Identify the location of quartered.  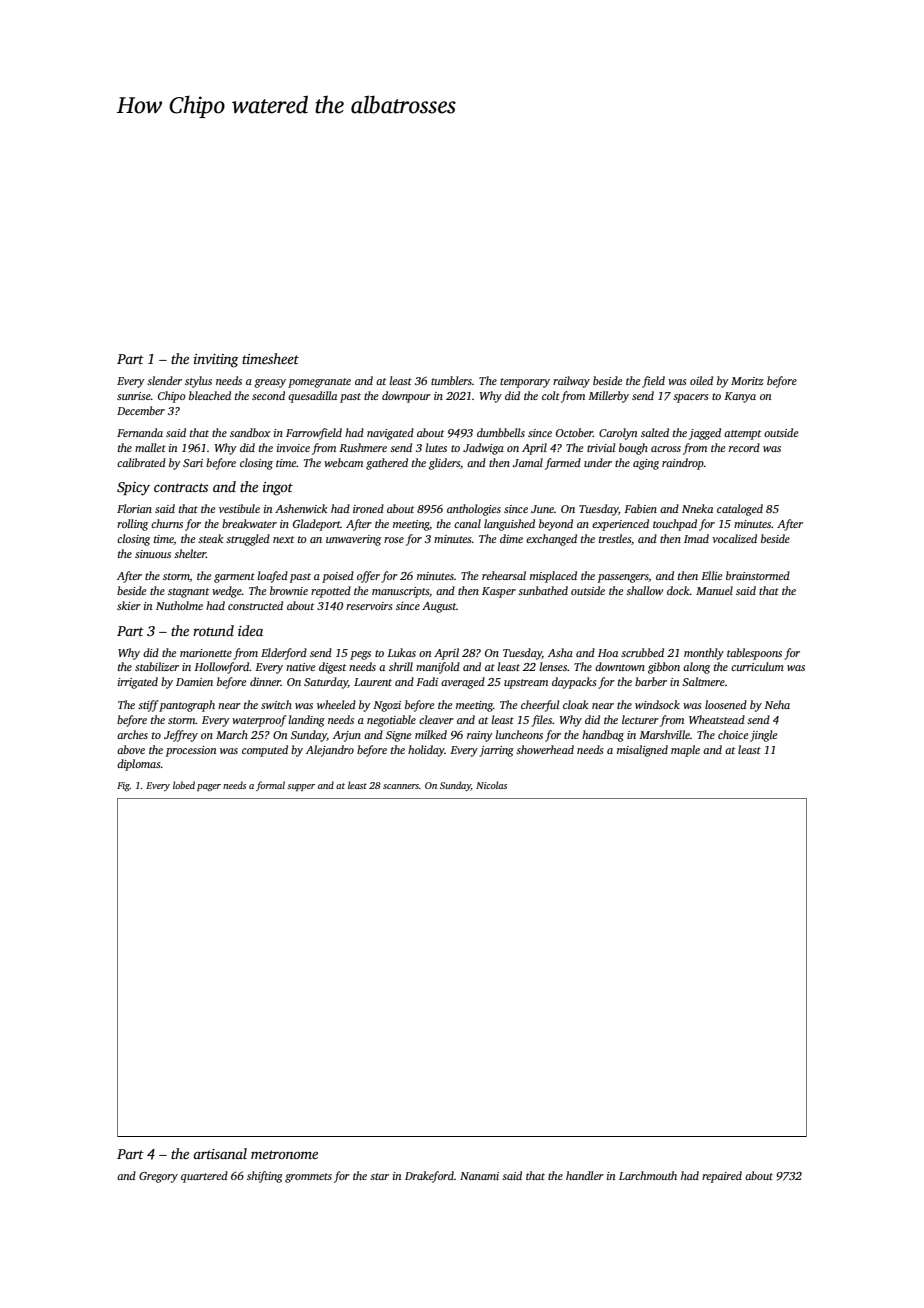
(204, 1177).
